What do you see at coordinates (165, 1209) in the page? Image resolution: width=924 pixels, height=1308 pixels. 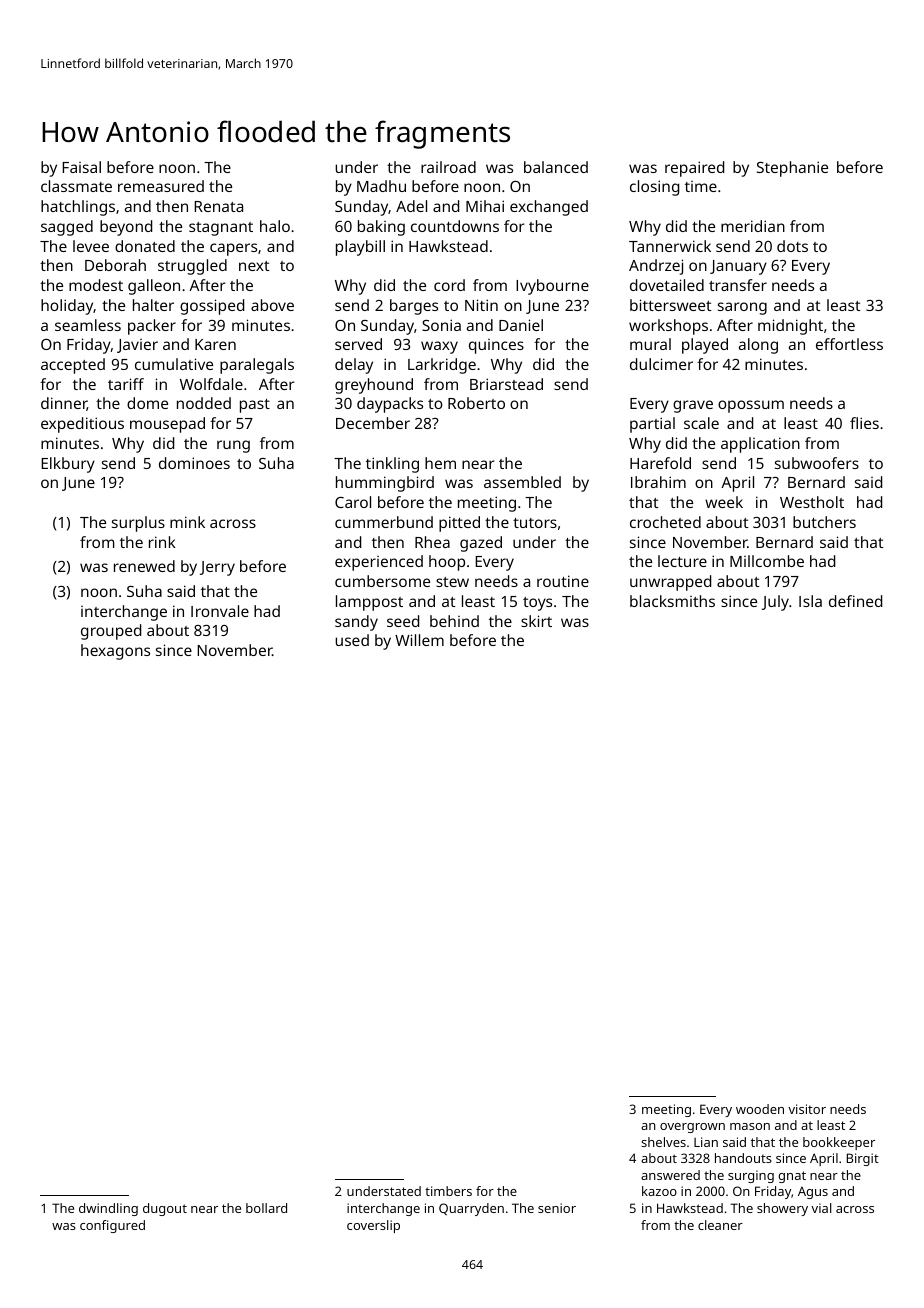 I see `dugout` at bounding box center [165, 1209].
